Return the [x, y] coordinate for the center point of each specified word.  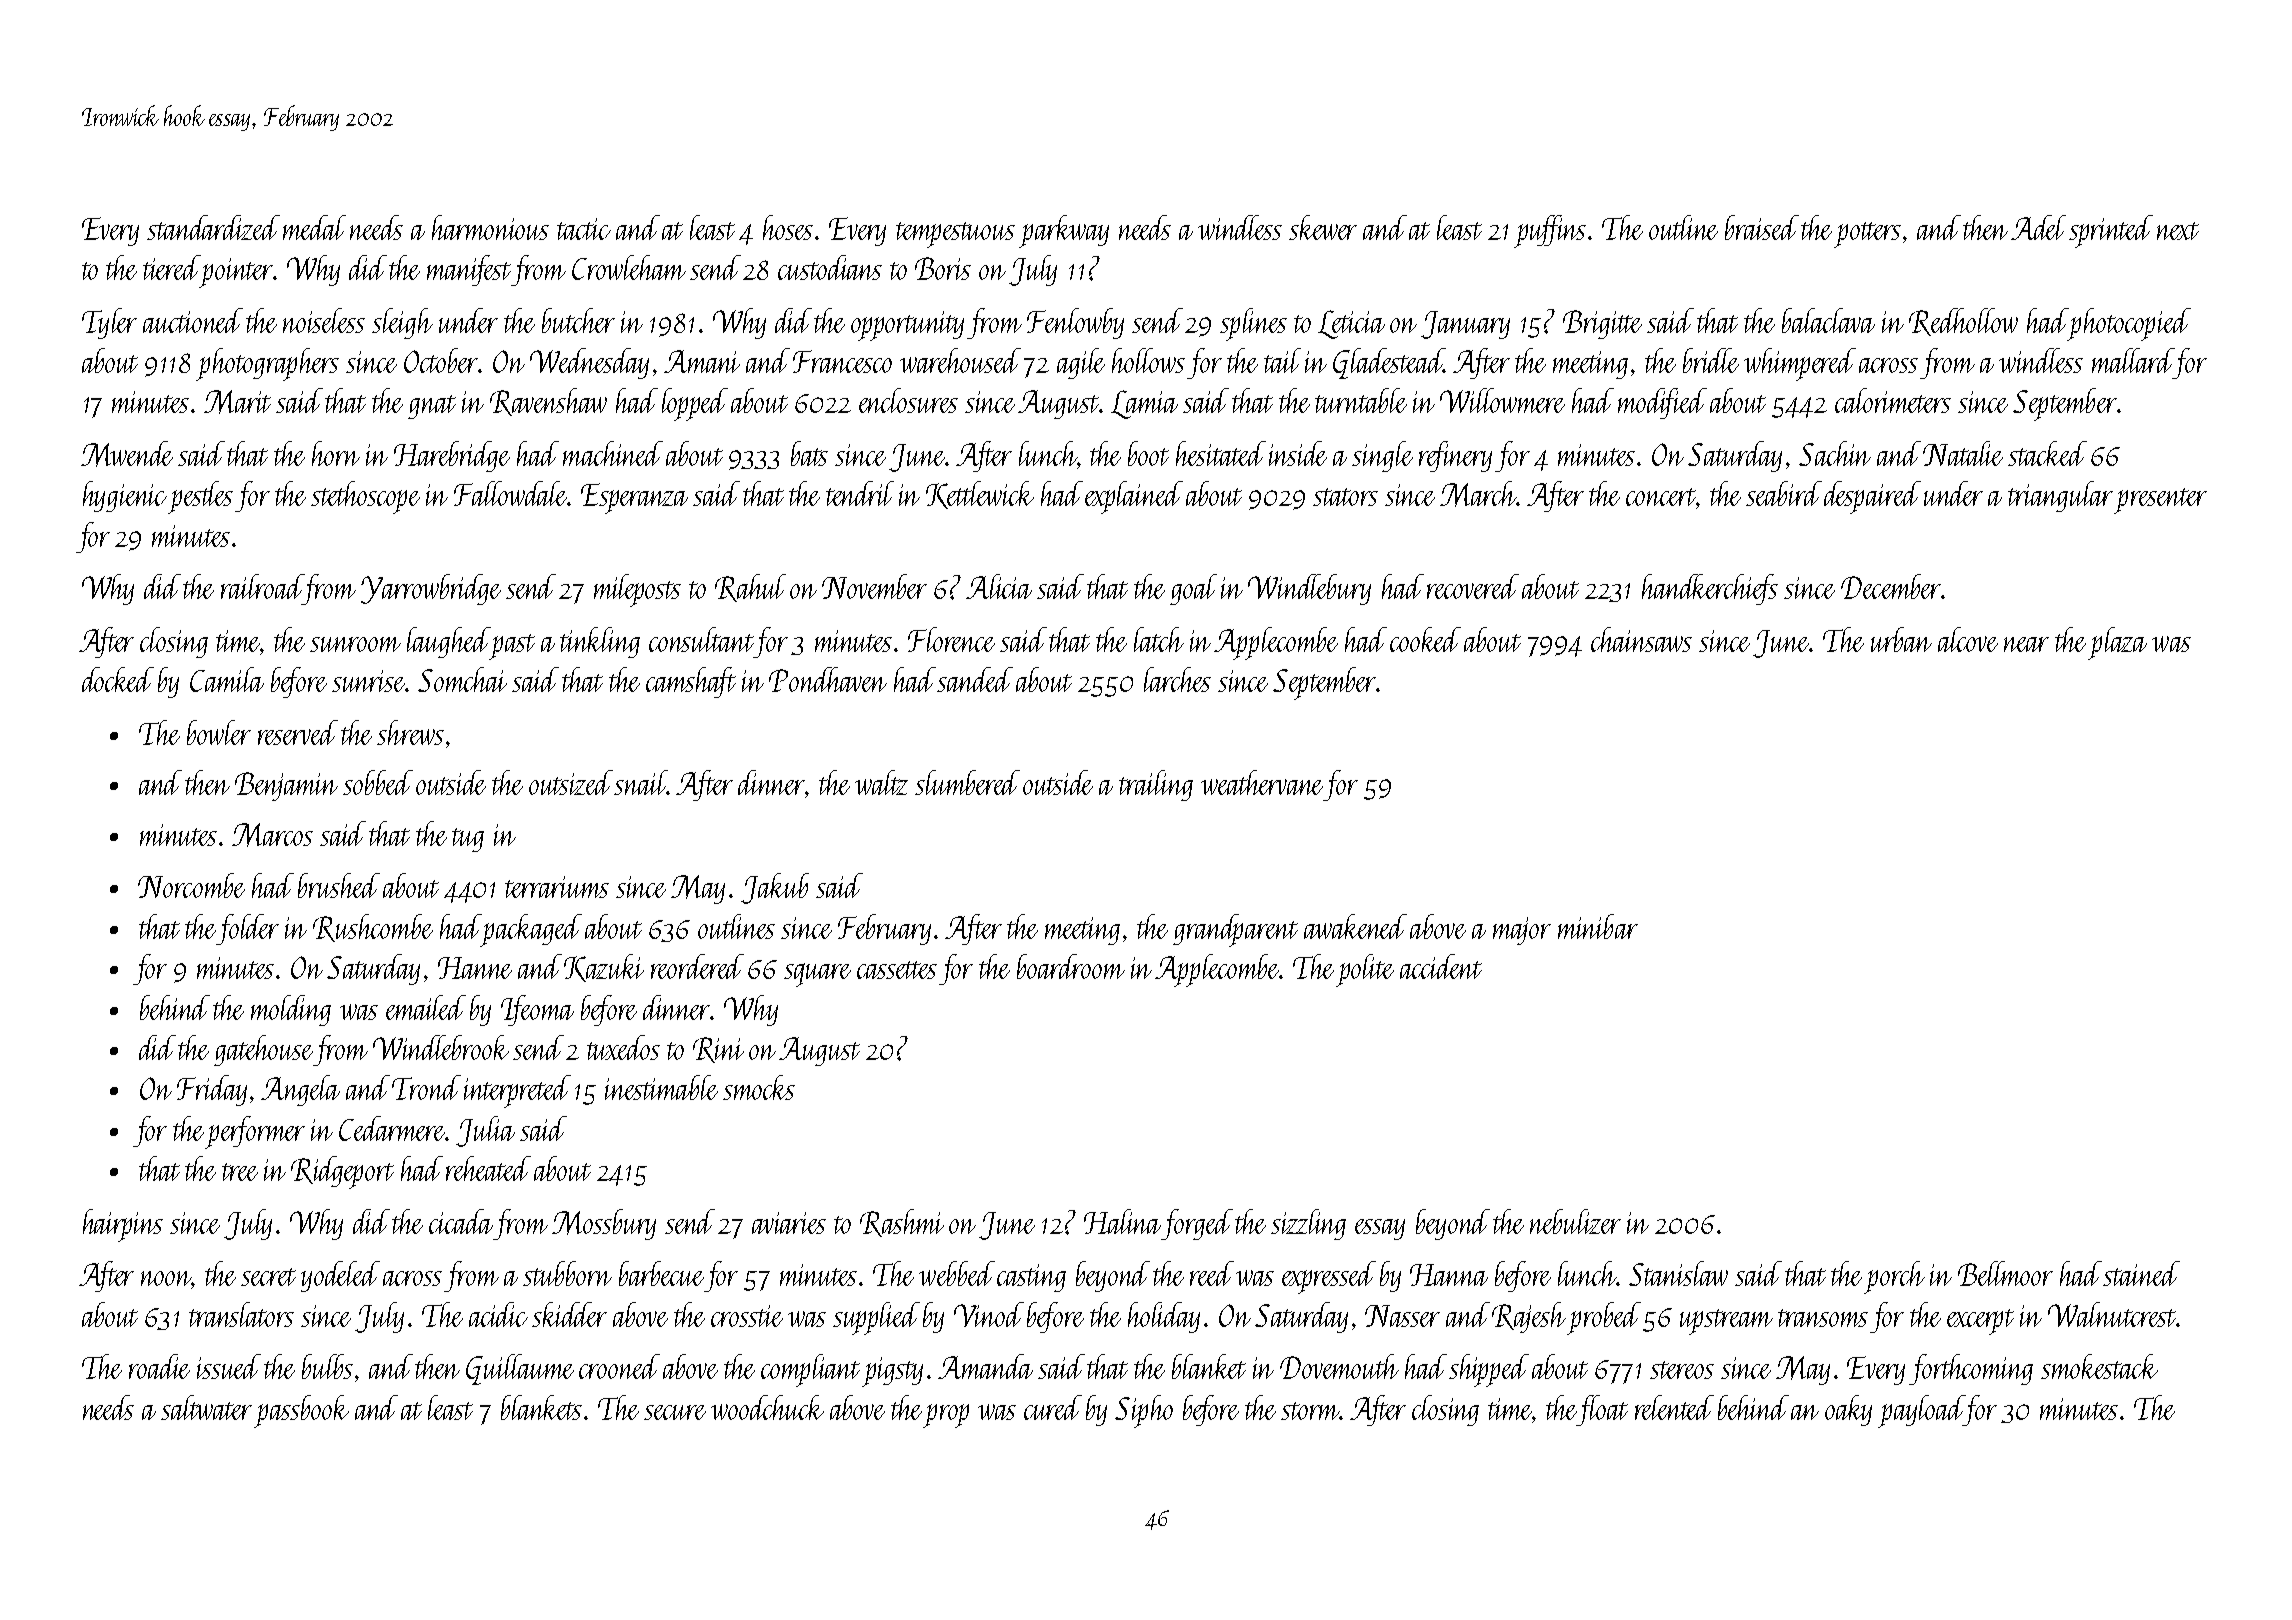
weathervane [1262, 782]
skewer [1323, 227]
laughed [449, 643]
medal [314, 227]
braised [1762, 227]
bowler [219, 732]
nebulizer [1575, 1221]
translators [241, 1314]
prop [946, 1416]
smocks [759, 1087]
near [2026, 644]
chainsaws [1641, 639]
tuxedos [623, 1047]
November [874, 586]
